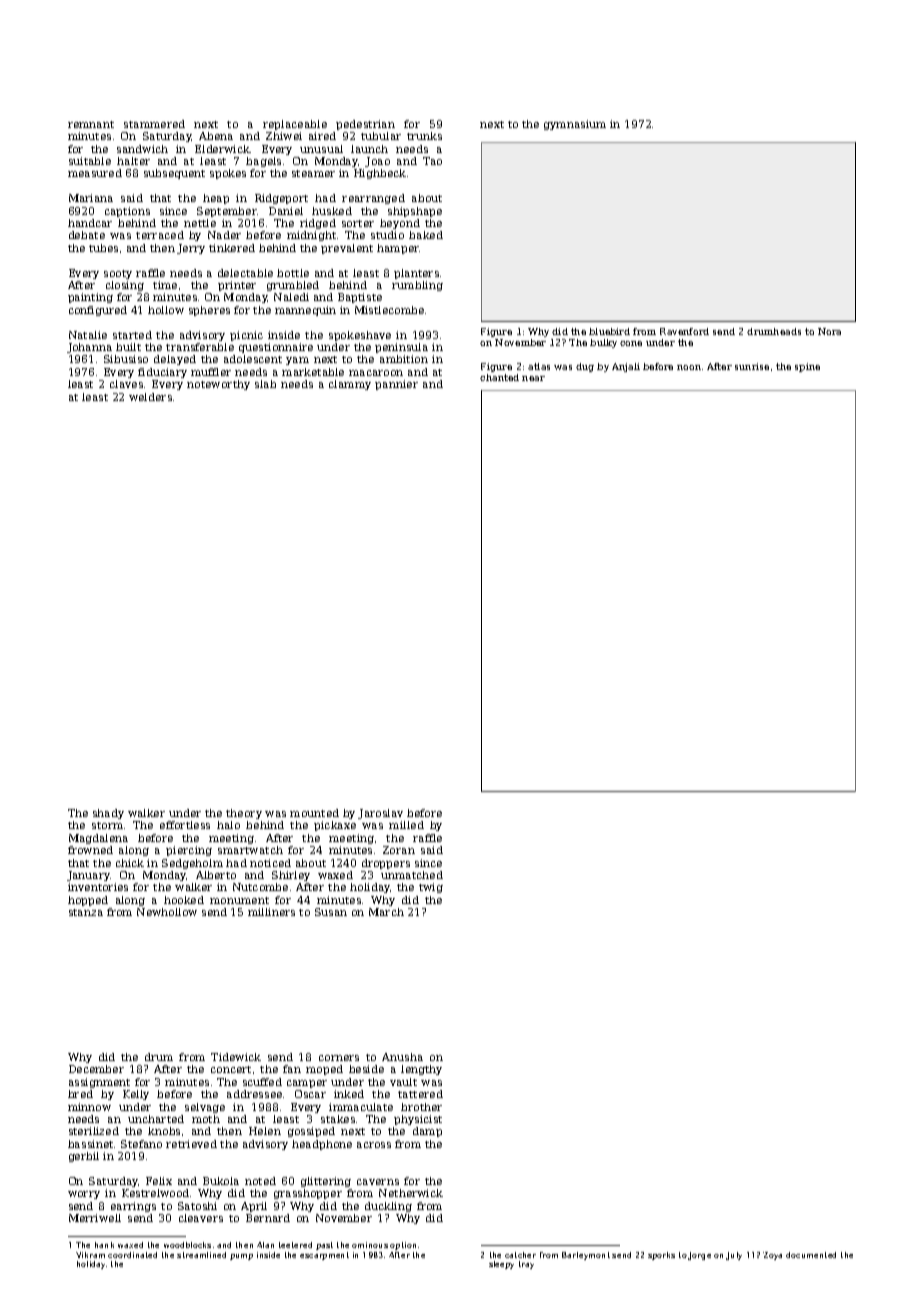  What do you see at coordinates (734, 1256) in the document?
I see `July` at bounding box center [734, 1256].
